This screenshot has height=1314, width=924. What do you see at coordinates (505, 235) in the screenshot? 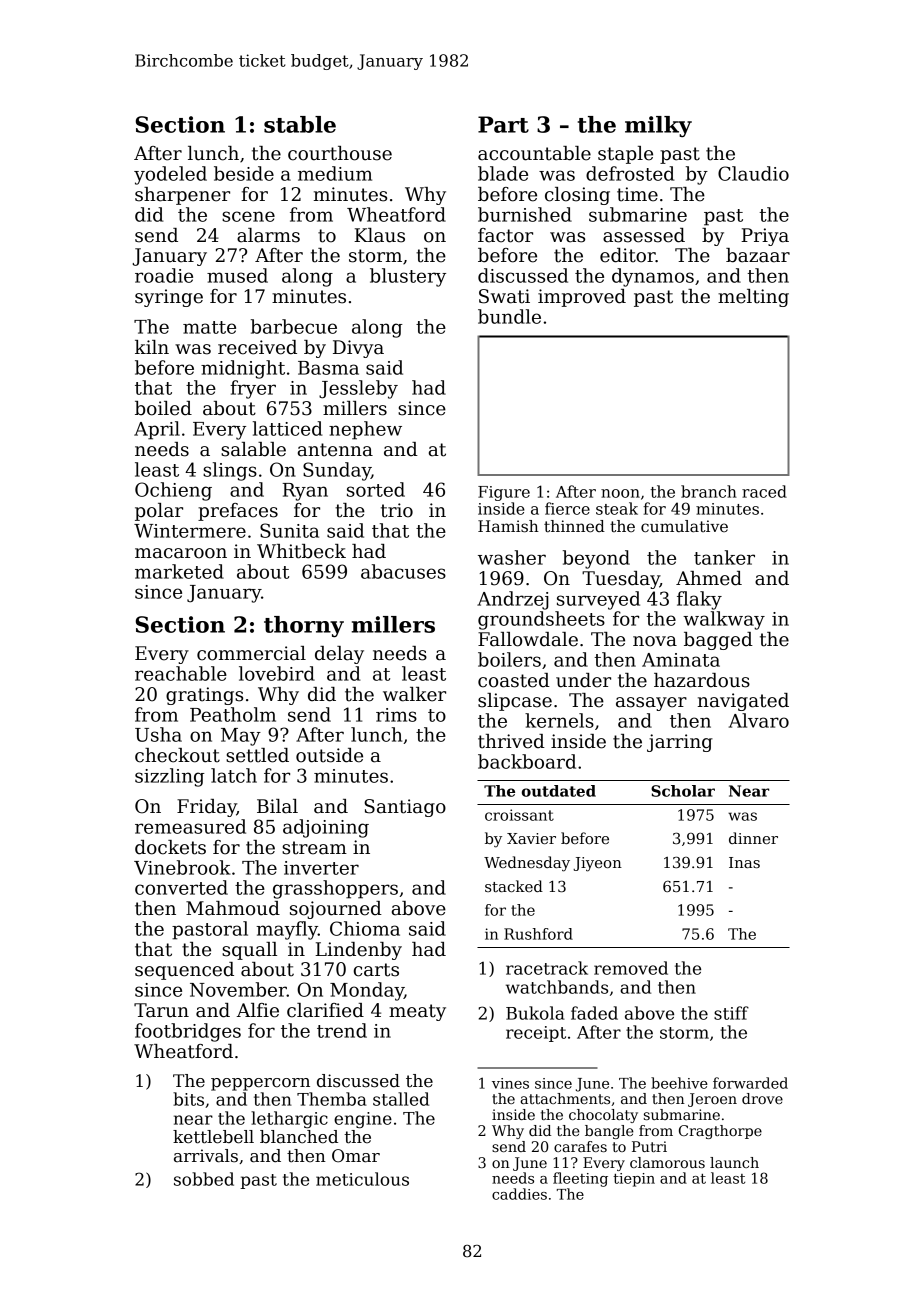
I see `factor` at bounding box center [505, 235].
